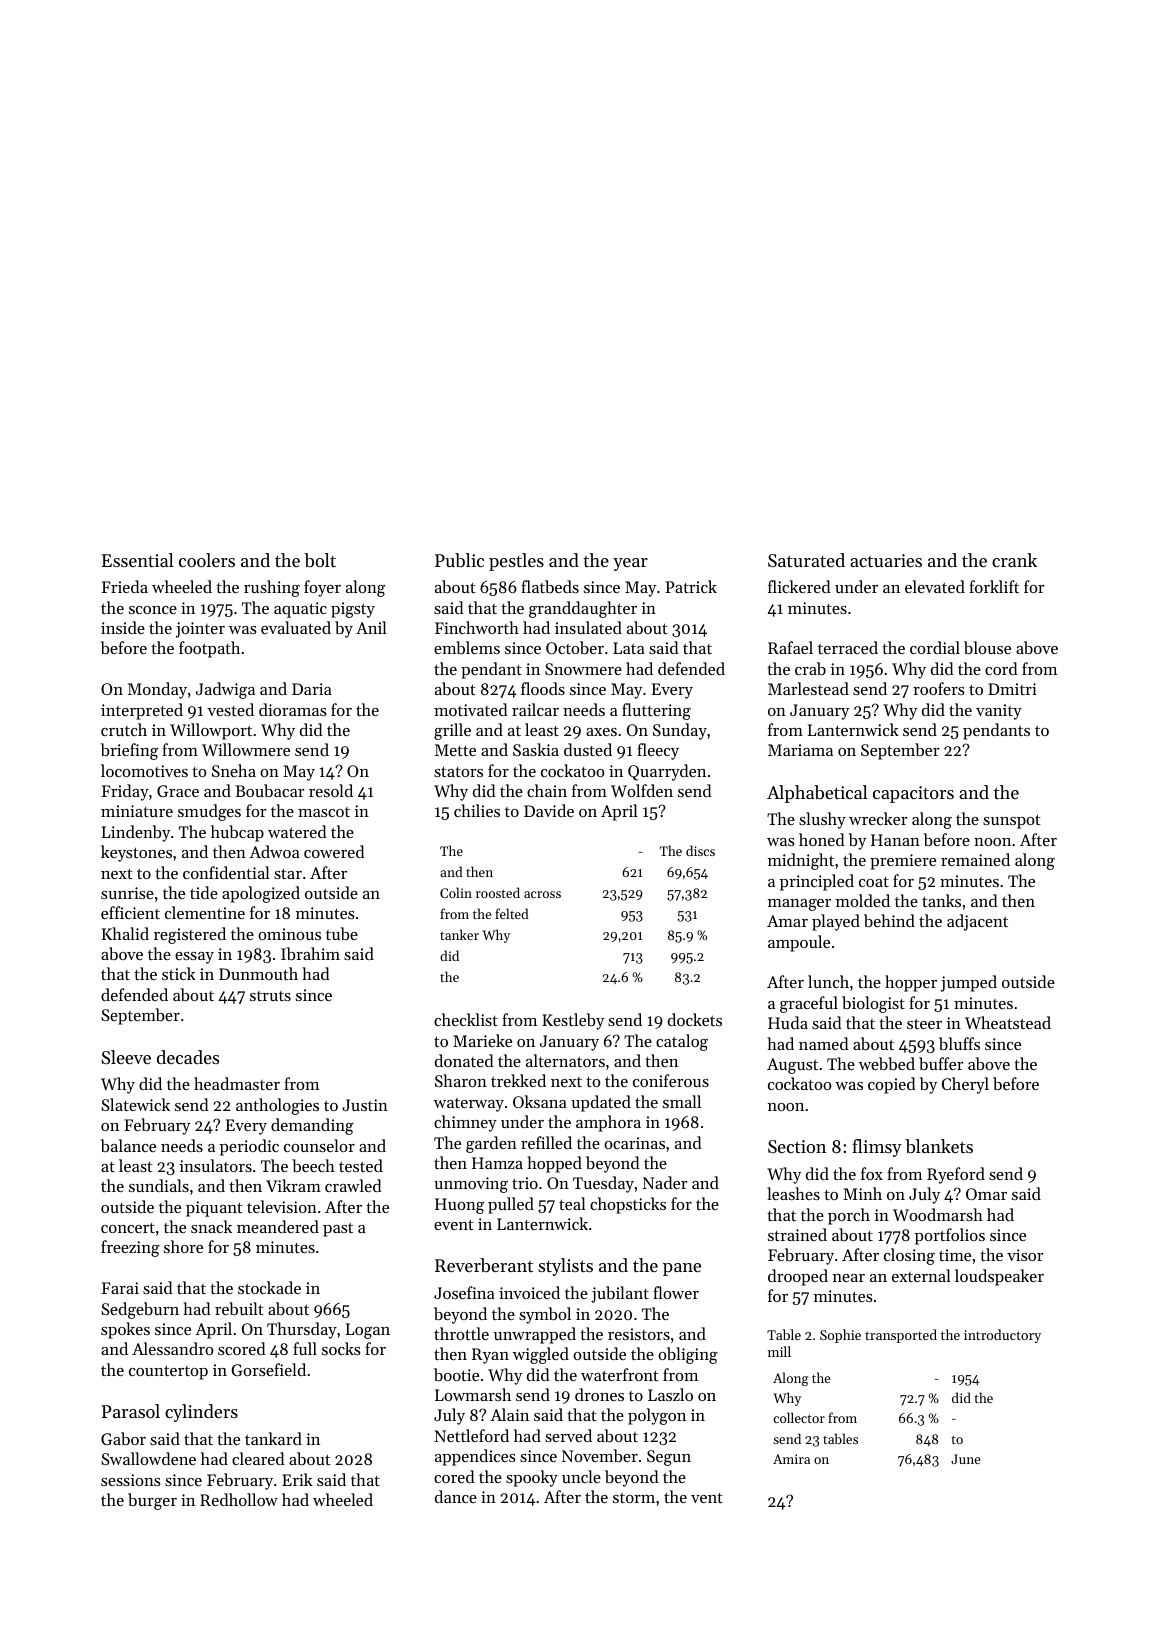 The width and height of the image is (1160, 1641). What do you see at coordinates (209, 649) in the image?
I see `footpath` at bounding box center [209, 649].
